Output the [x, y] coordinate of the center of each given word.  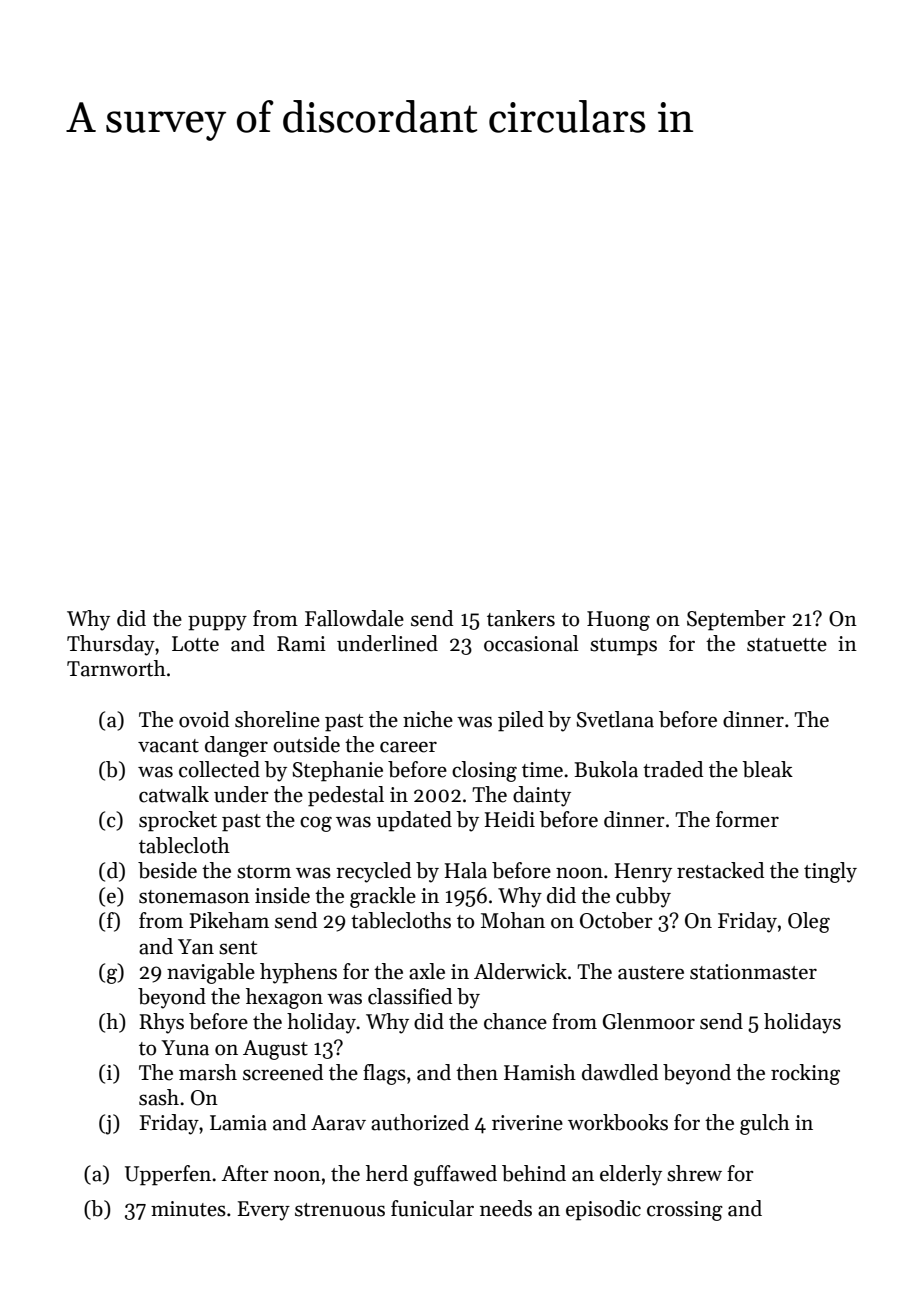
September [736, 620]
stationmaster [753, 972]
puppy [217, 623]
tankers [521, 618]
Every [264, 1211]
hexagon [284, 998]
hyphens [298, 973]
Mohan [513, 920]
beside [167, 870]
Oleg [809, 922]
